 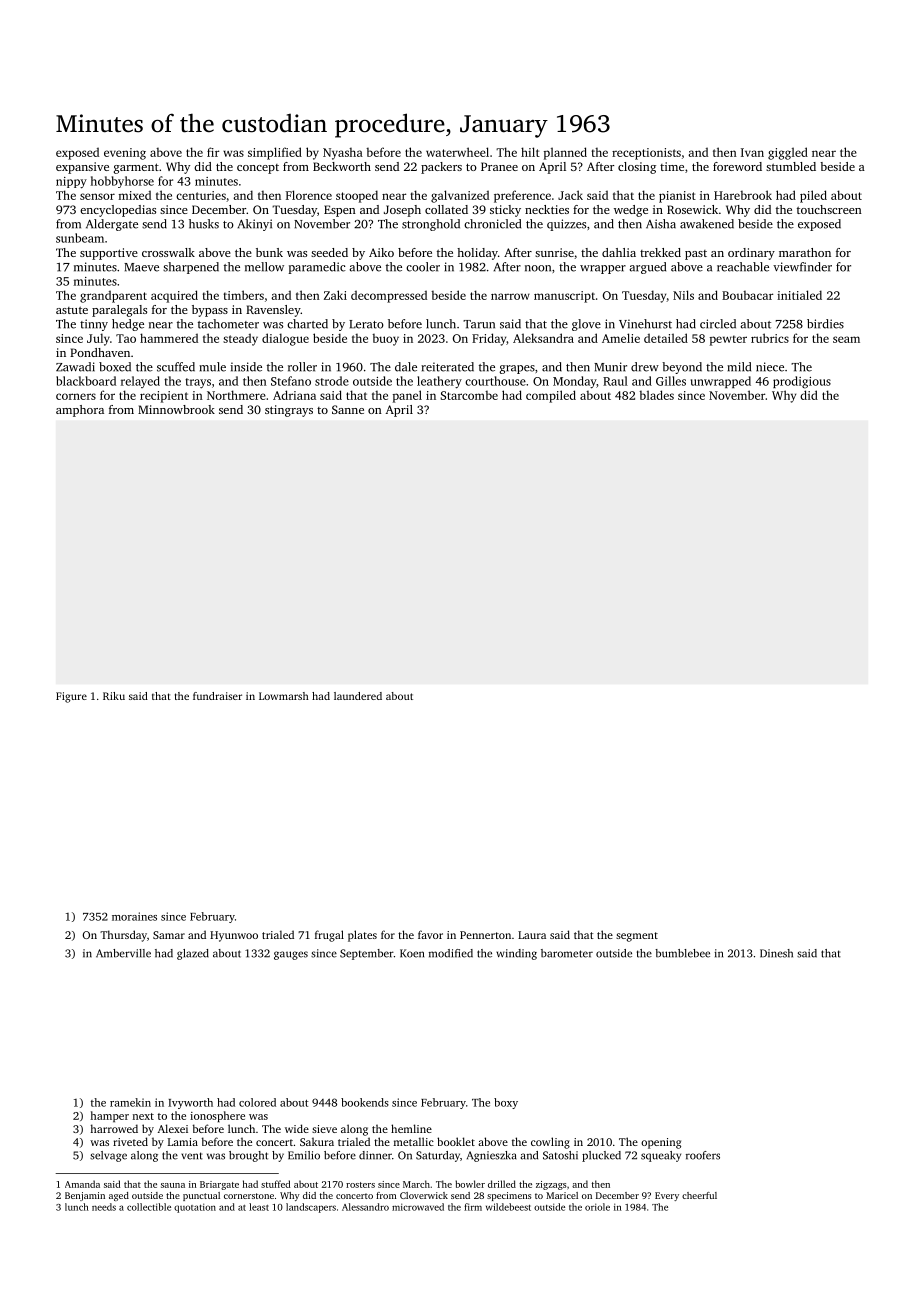 I want to click on evening, so click(x=125, y=154).
